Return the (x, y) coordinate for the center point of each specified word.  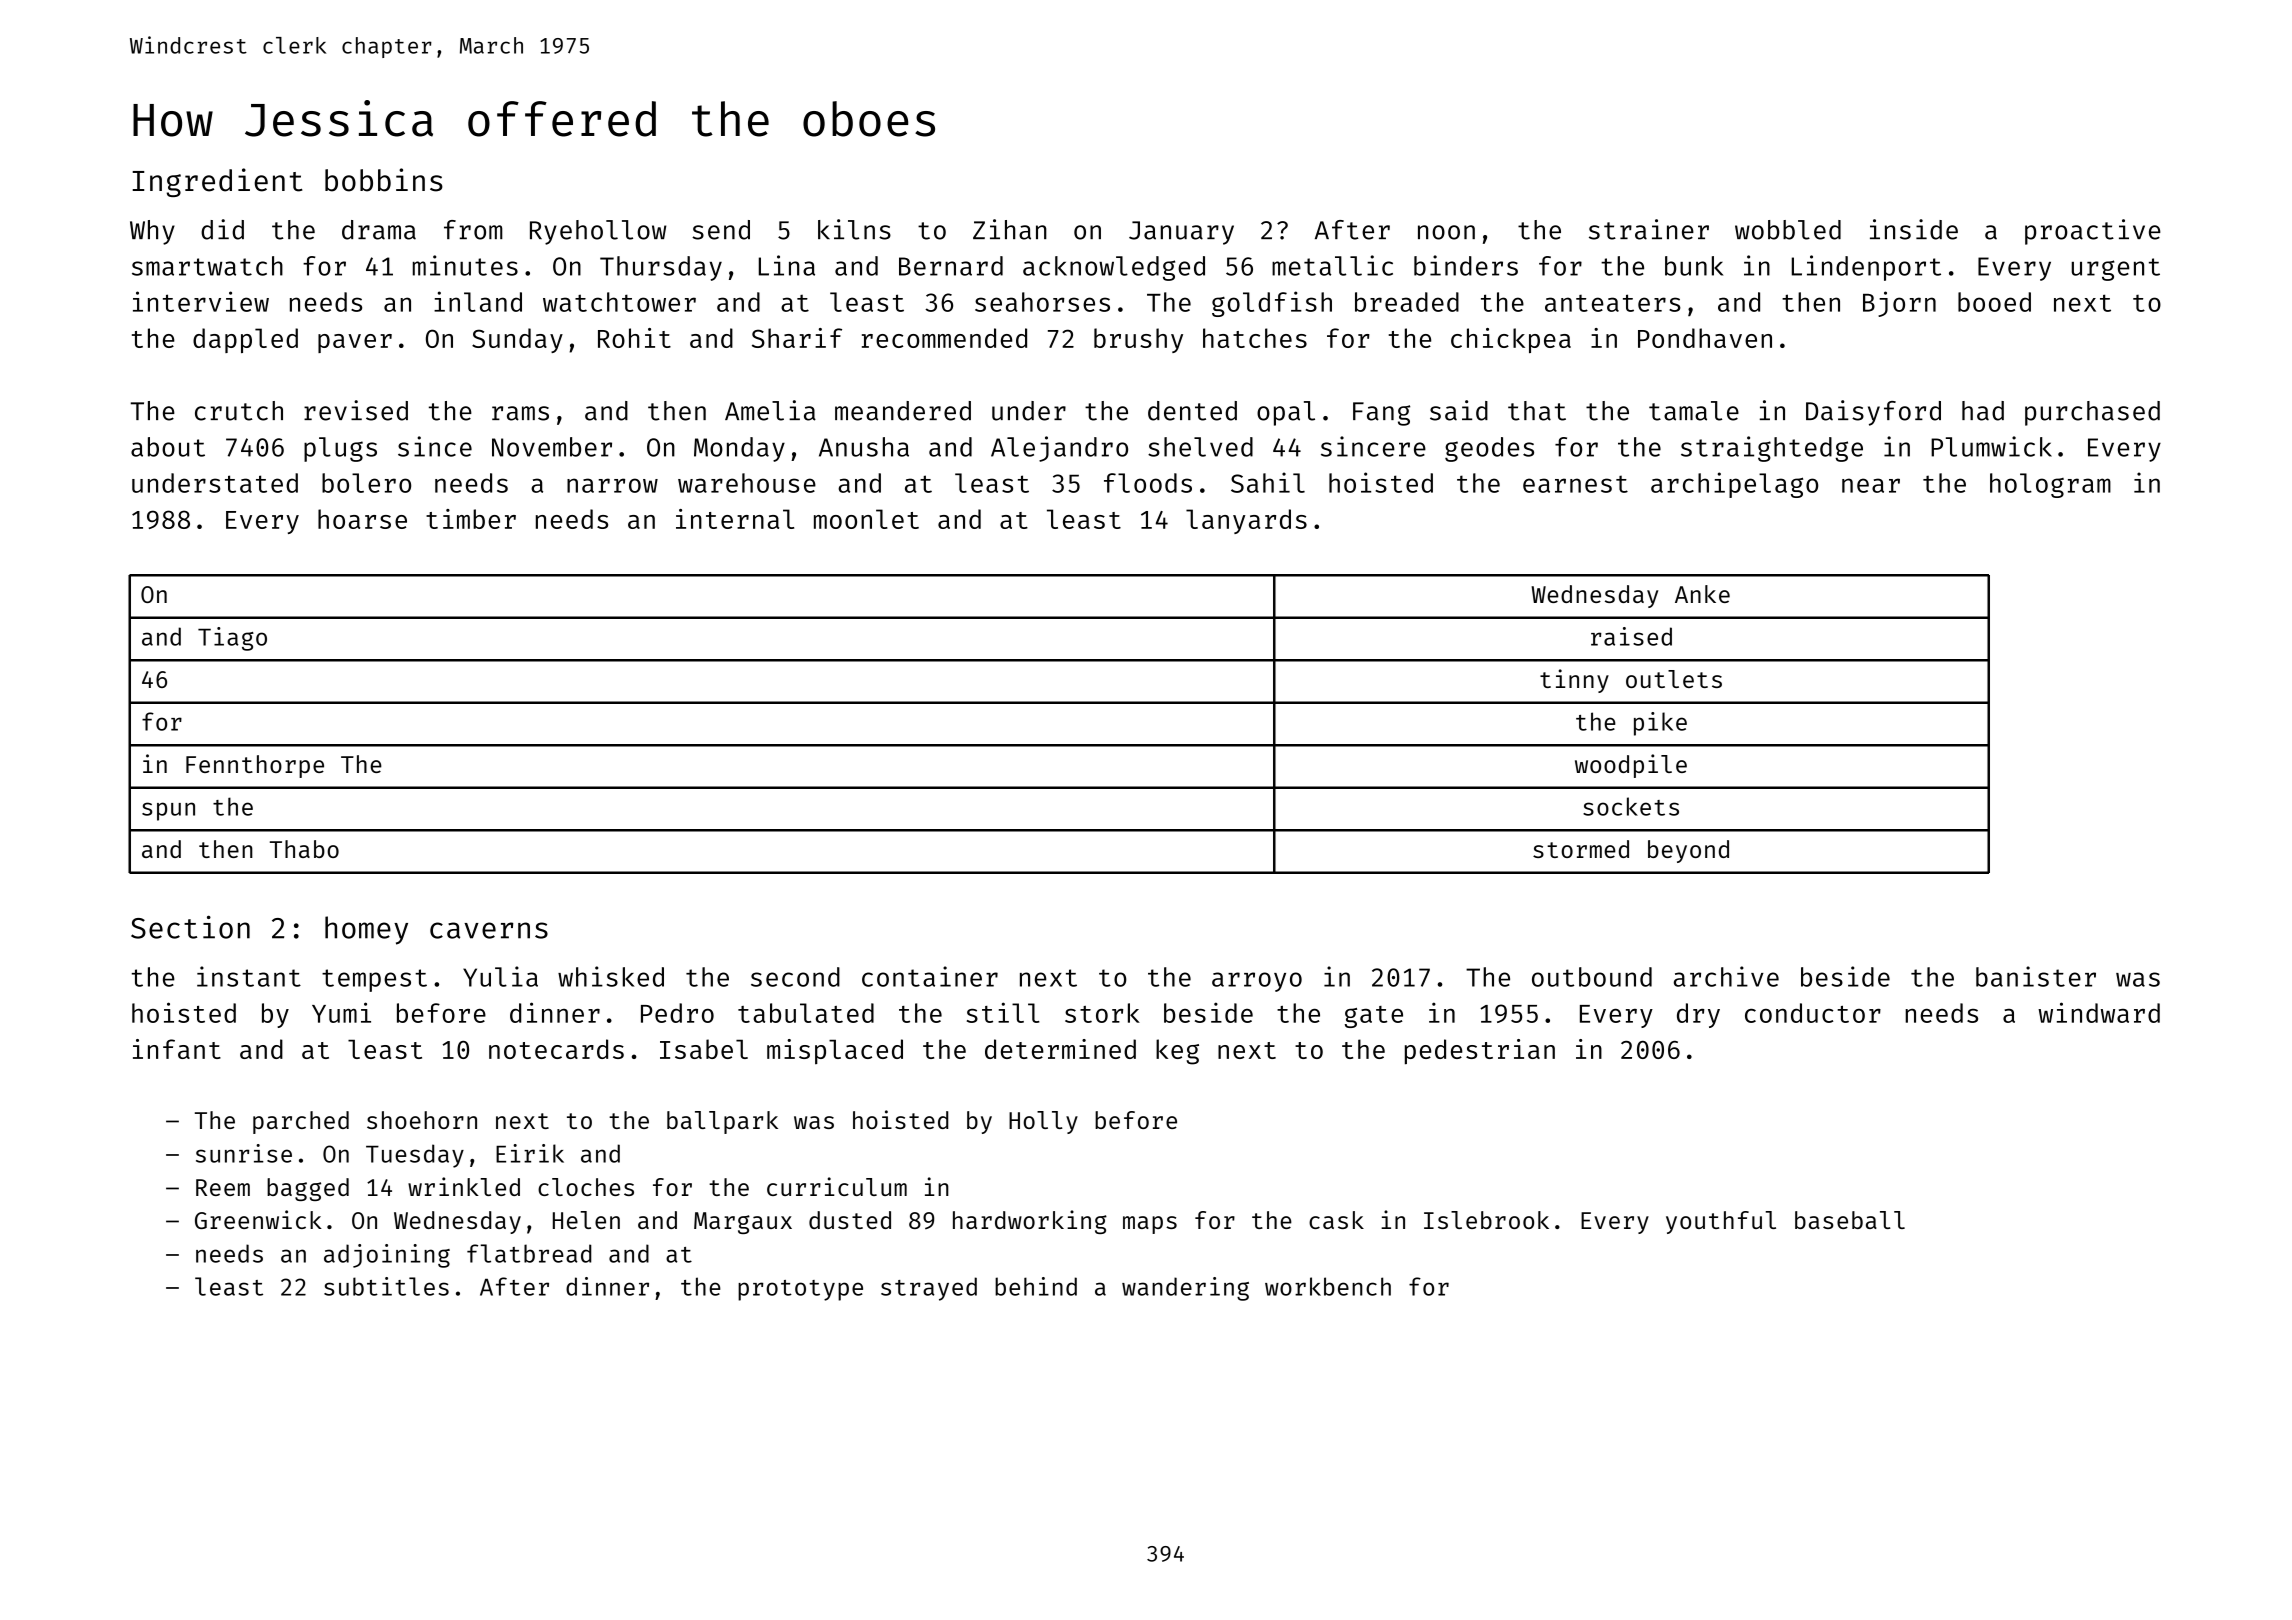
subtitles (386, 1286)
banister (2036, 976)
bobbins (384, 180)
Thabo (304, 849)
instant (249, 976)
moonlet (866, 519)
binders (1466, 265)
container (930, 976)
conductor (1813, 1013)
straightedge (1772, 449)
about (168, 447)
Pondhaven (1705, 338)
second (795, 977)
